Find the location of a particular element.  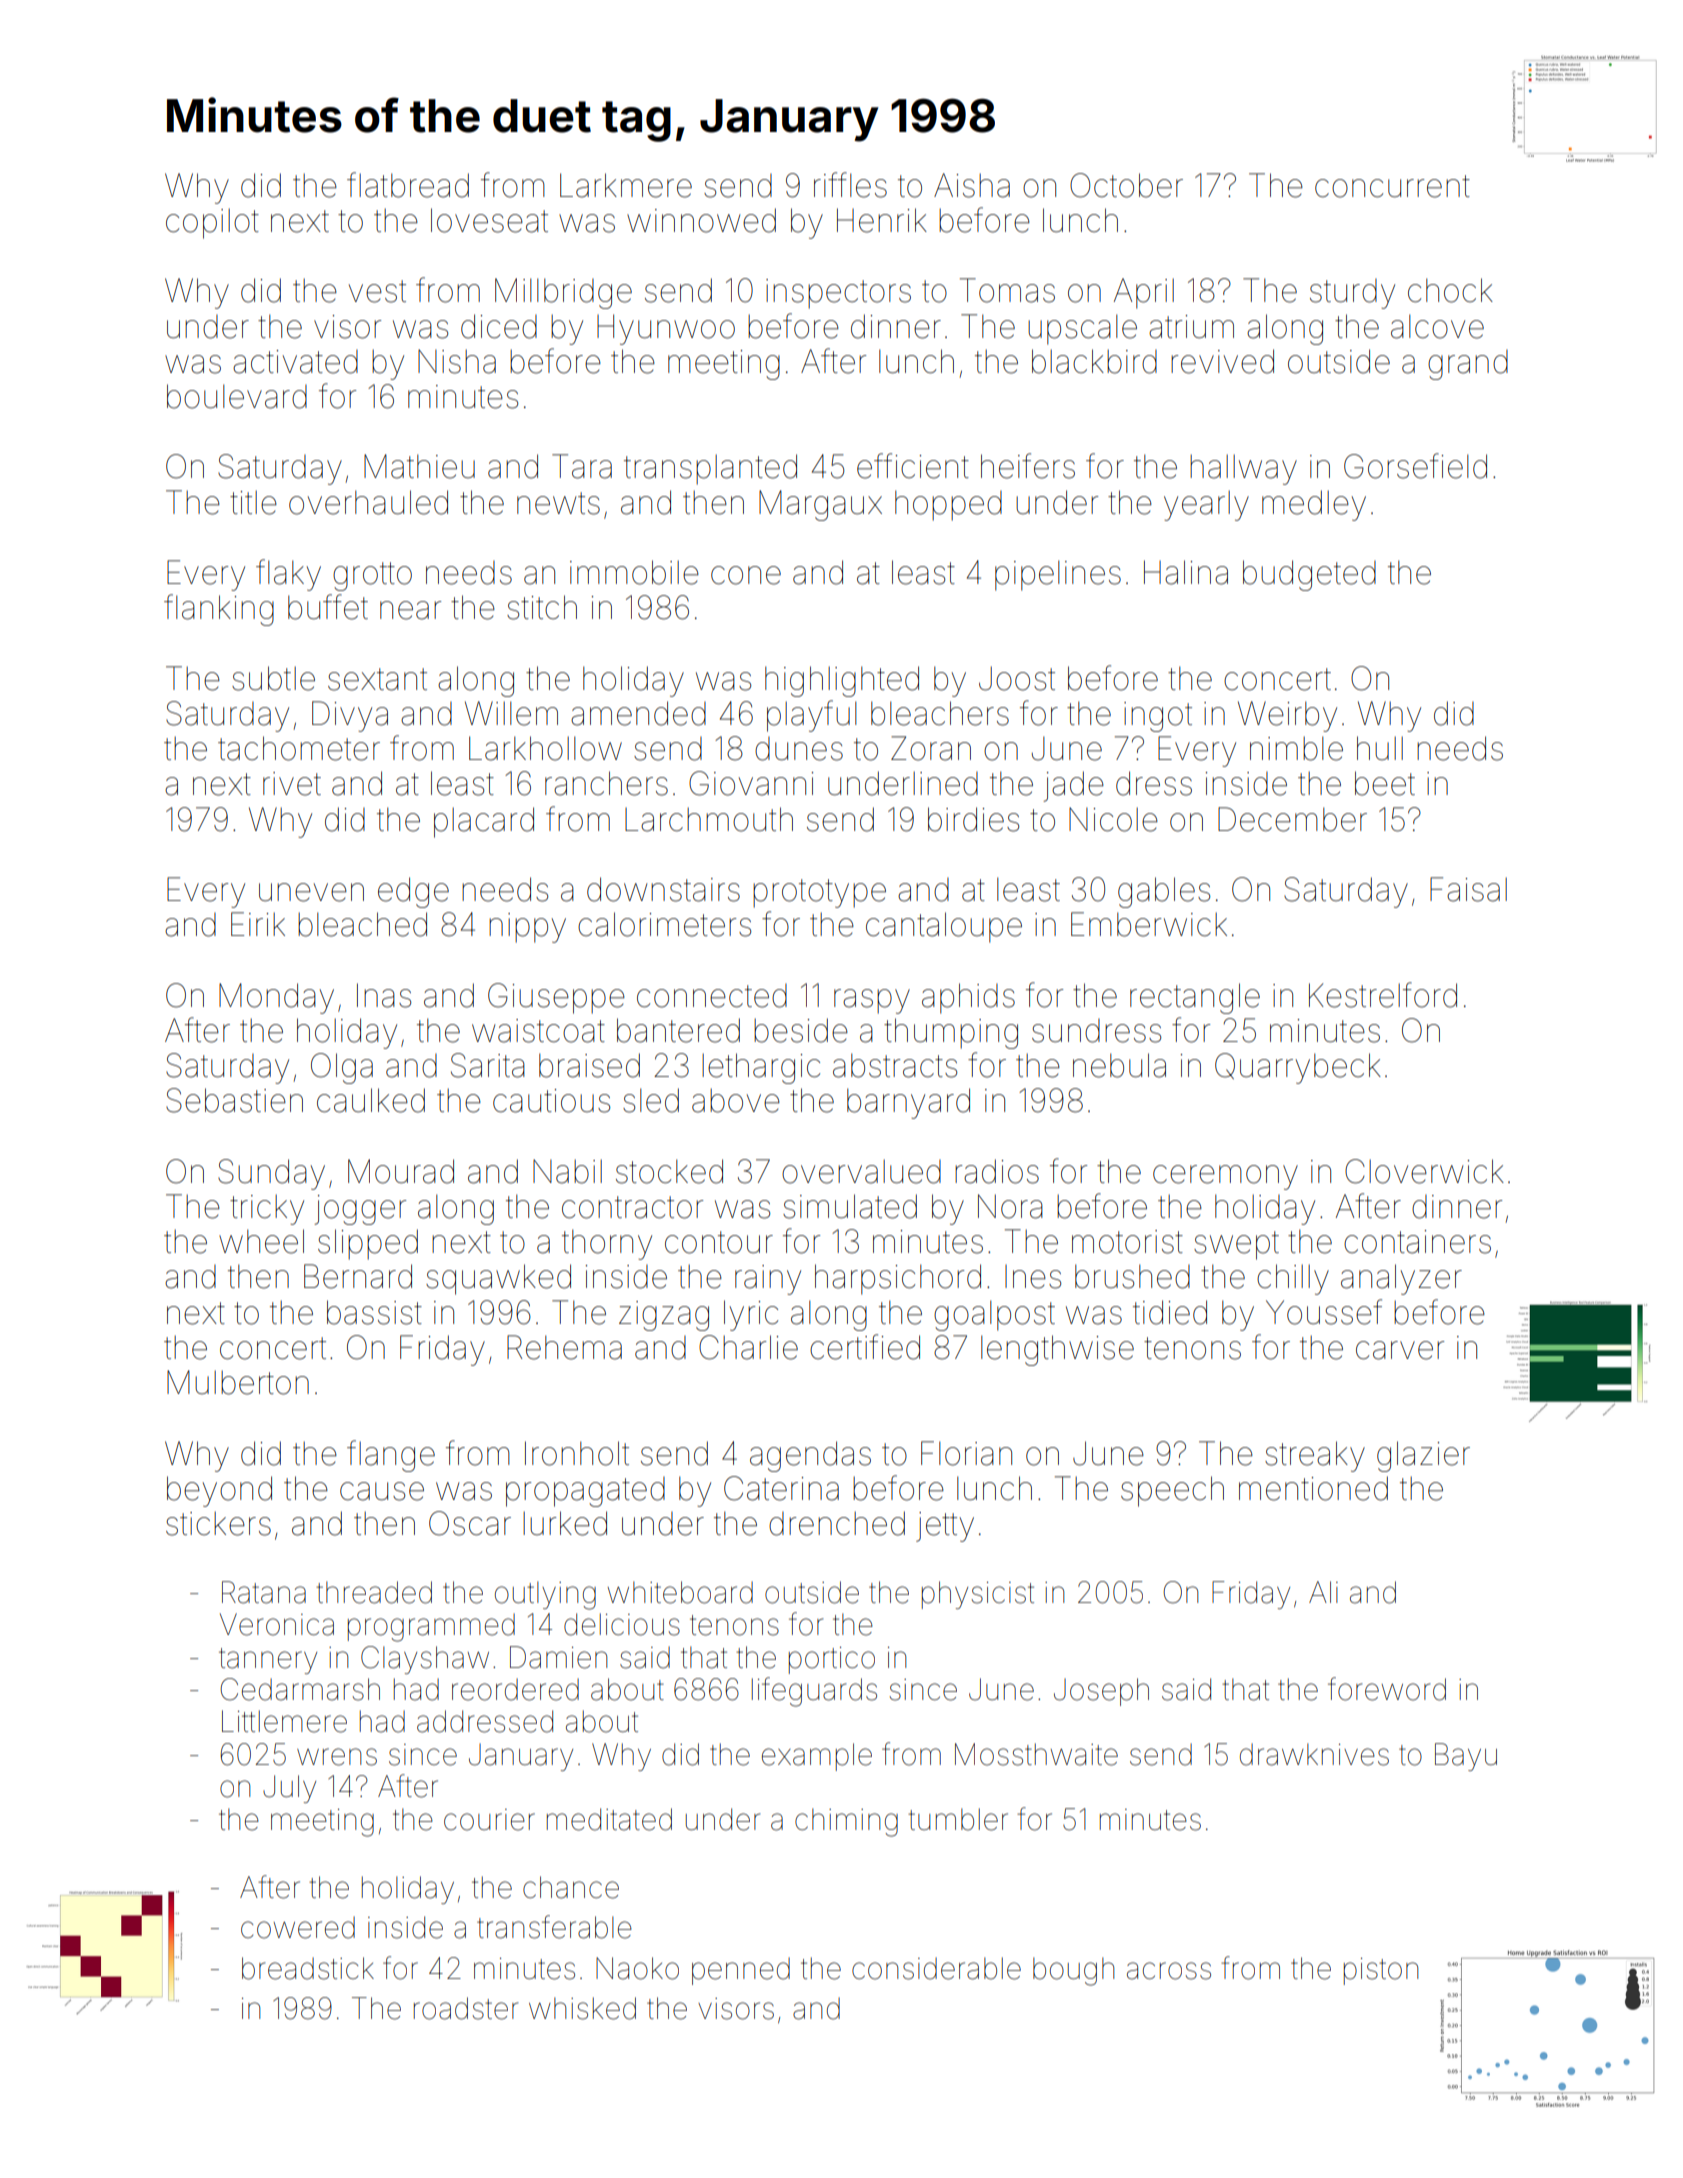

budgeted is located at coordinates (1309, 575).
